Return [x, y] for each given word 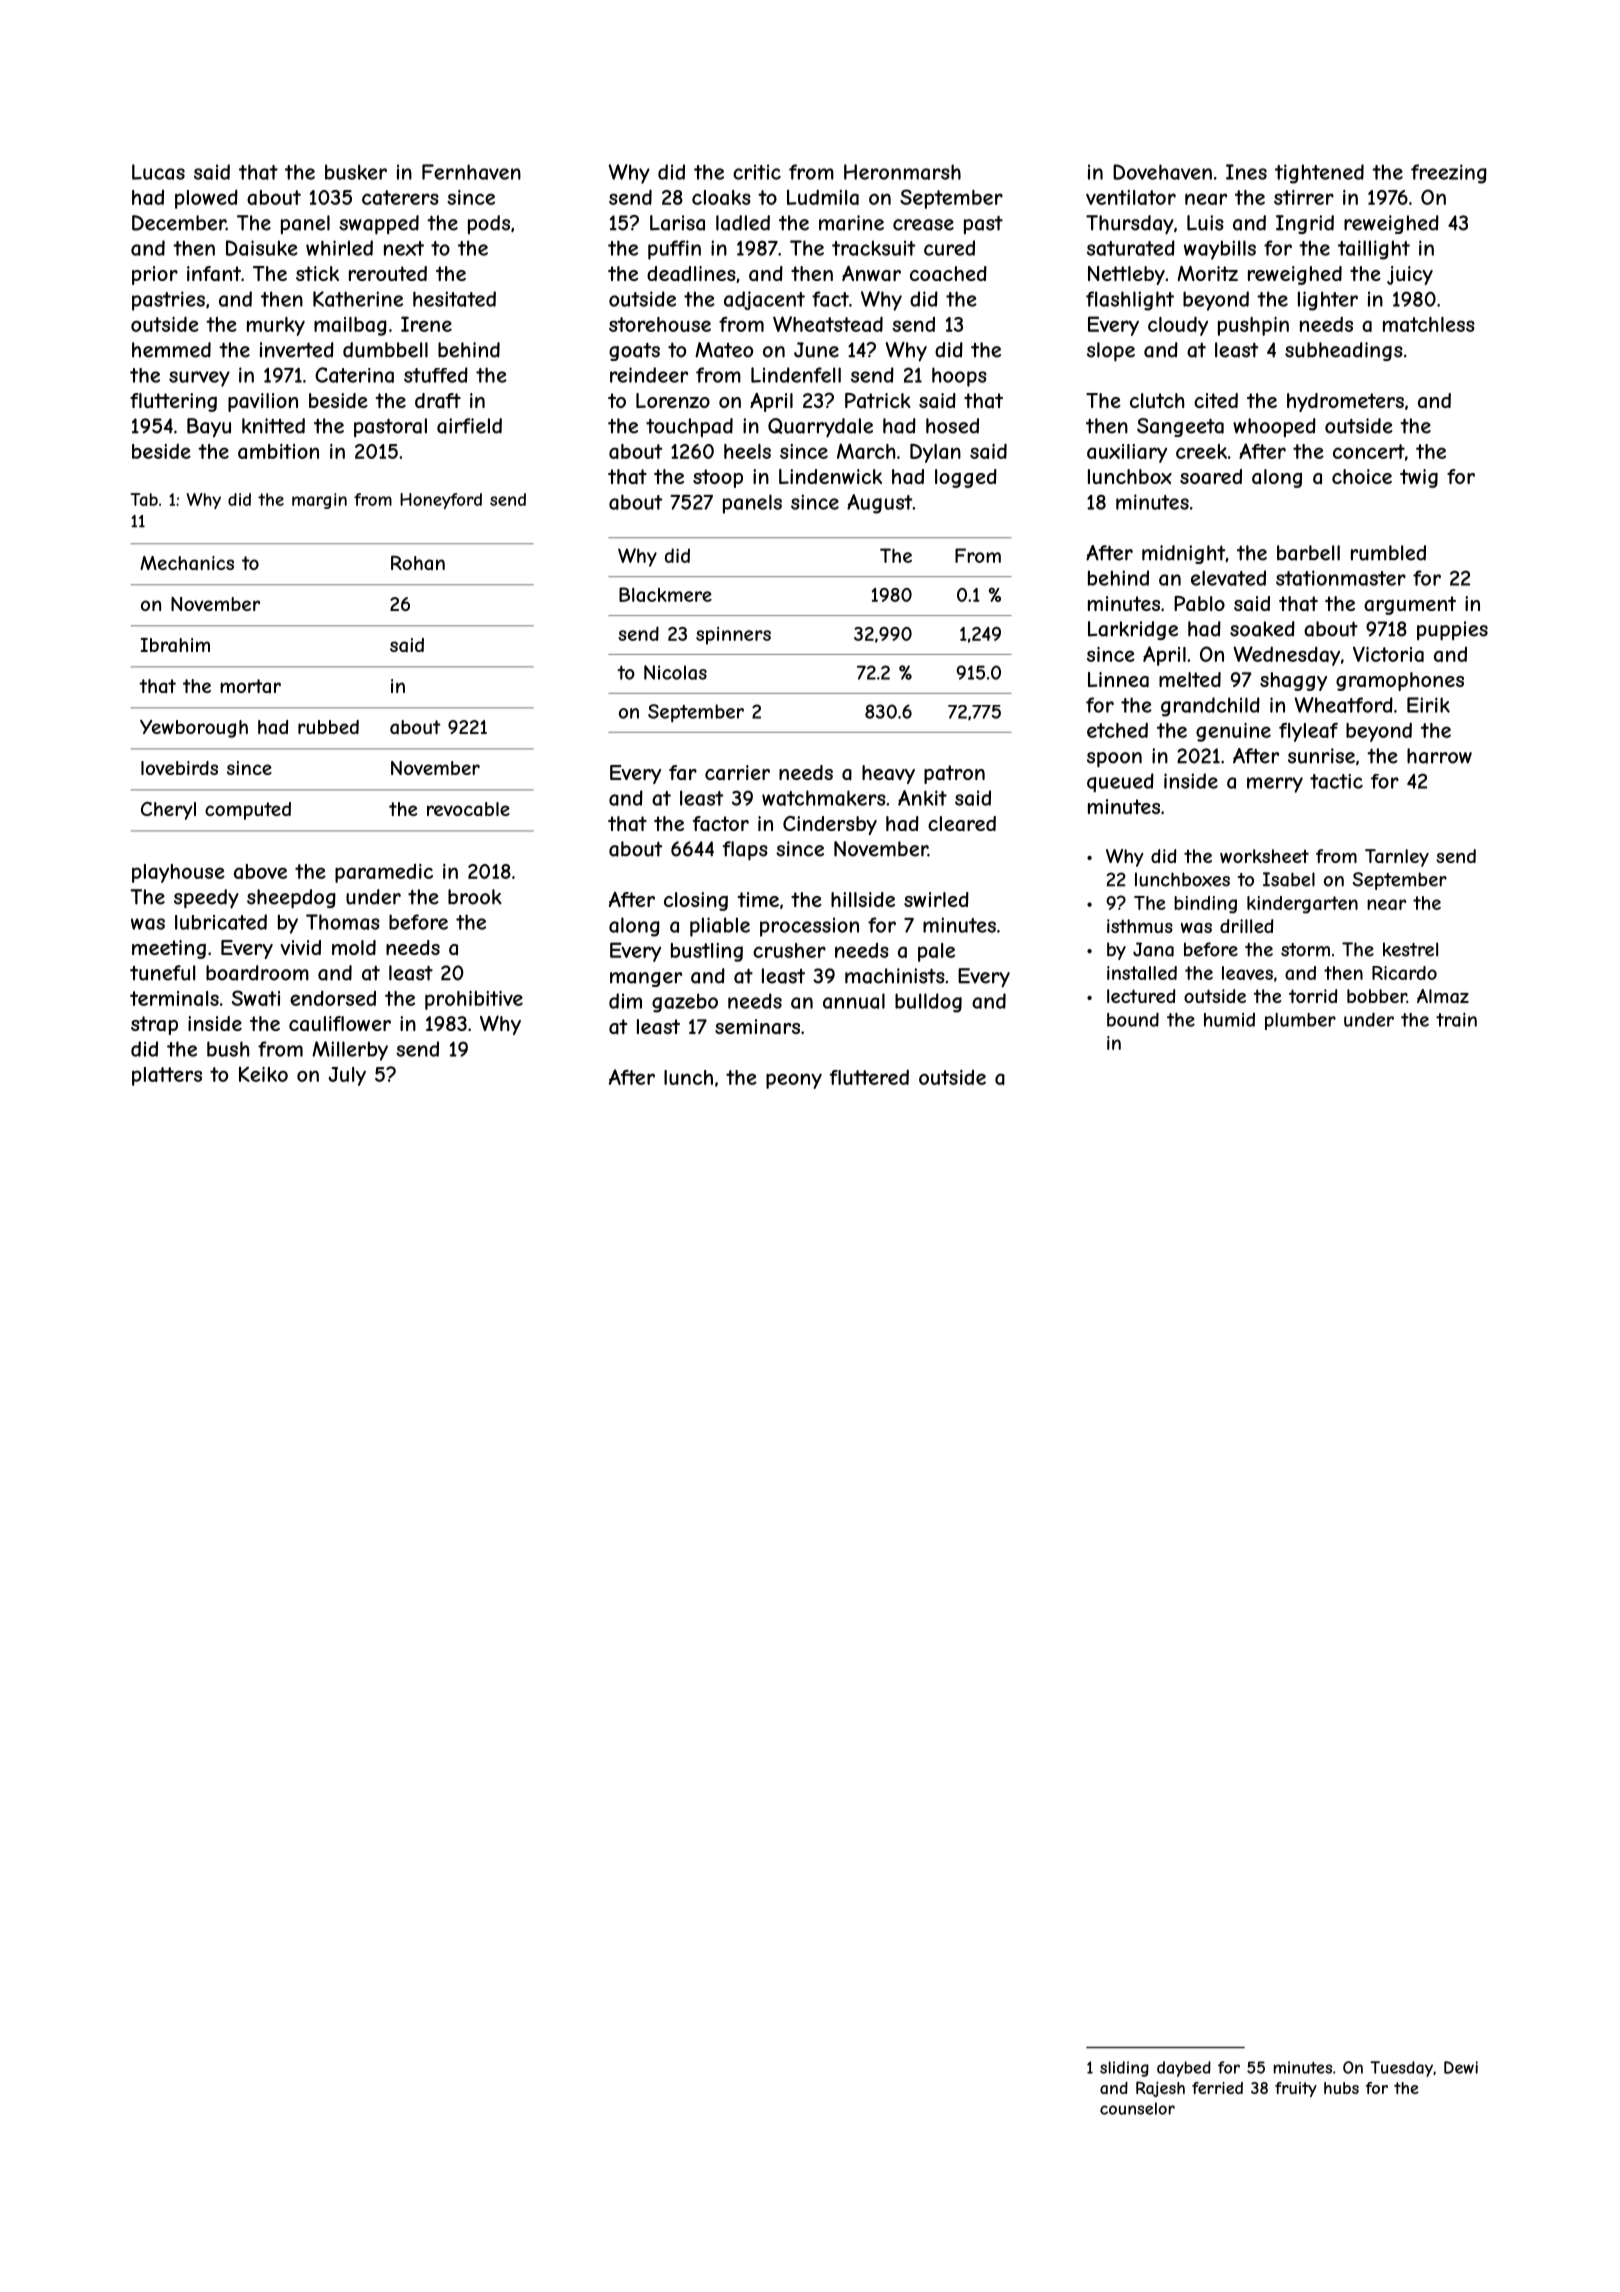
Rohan [418, 562]
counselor [1137, 2108]
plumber [1300, 1021]
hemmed [171, 350]
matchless [1429, 324]
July [347, 1076]
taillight [1374, 250]
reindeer [649, 375]
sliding [1124, 2069]
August [880, 504]
